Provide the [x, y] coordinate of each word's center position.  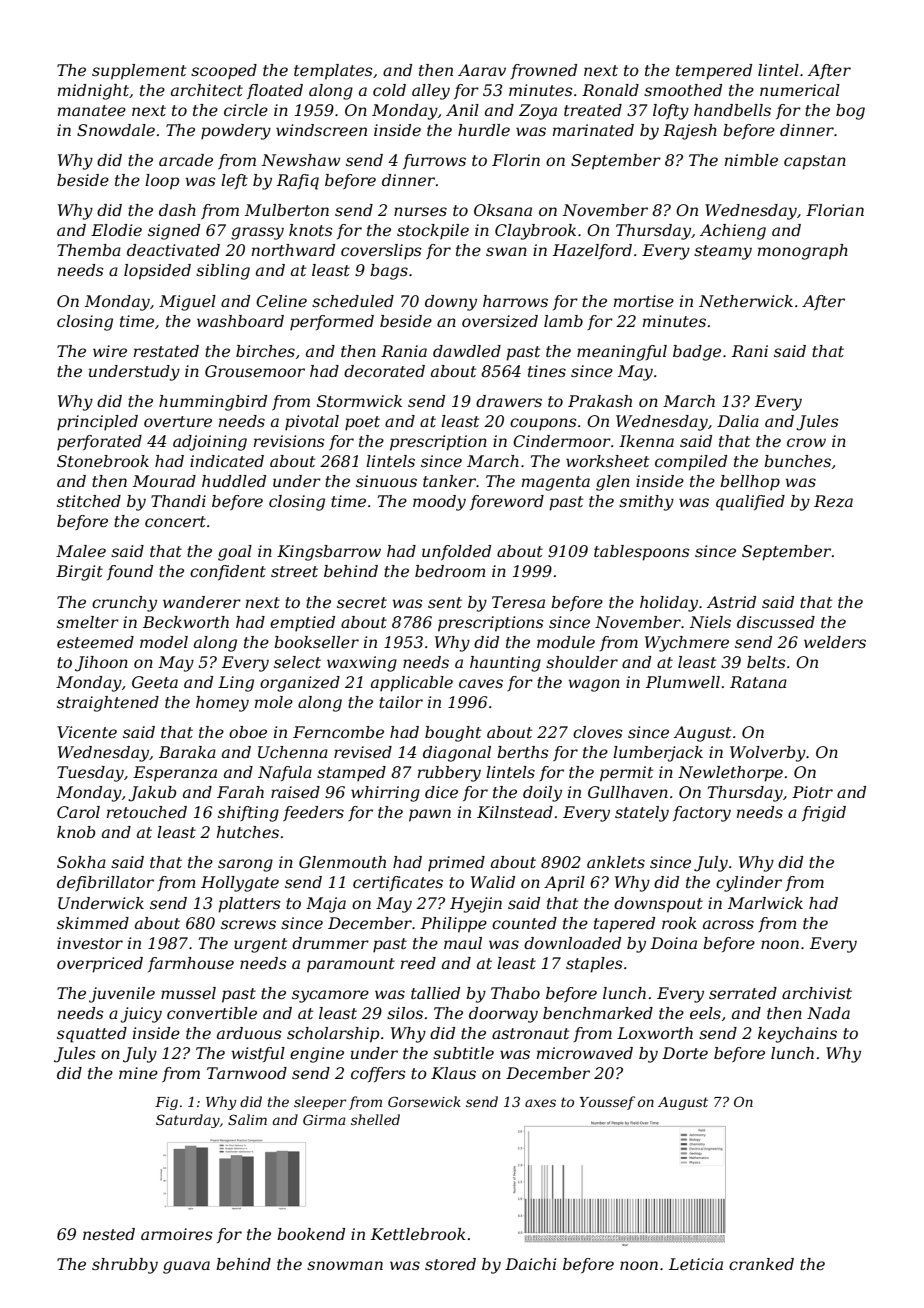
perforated [99, 443]
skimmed [93, 923]
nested [109, 1234]
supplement [139, 72]
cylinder [749, 884]
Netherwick [746, 301]
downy [451, 303]
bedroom [450, 571]
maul [463, 943]
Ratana [758, 682]
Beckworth [186, 622]
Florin [516, 160]
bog [850, 112]
